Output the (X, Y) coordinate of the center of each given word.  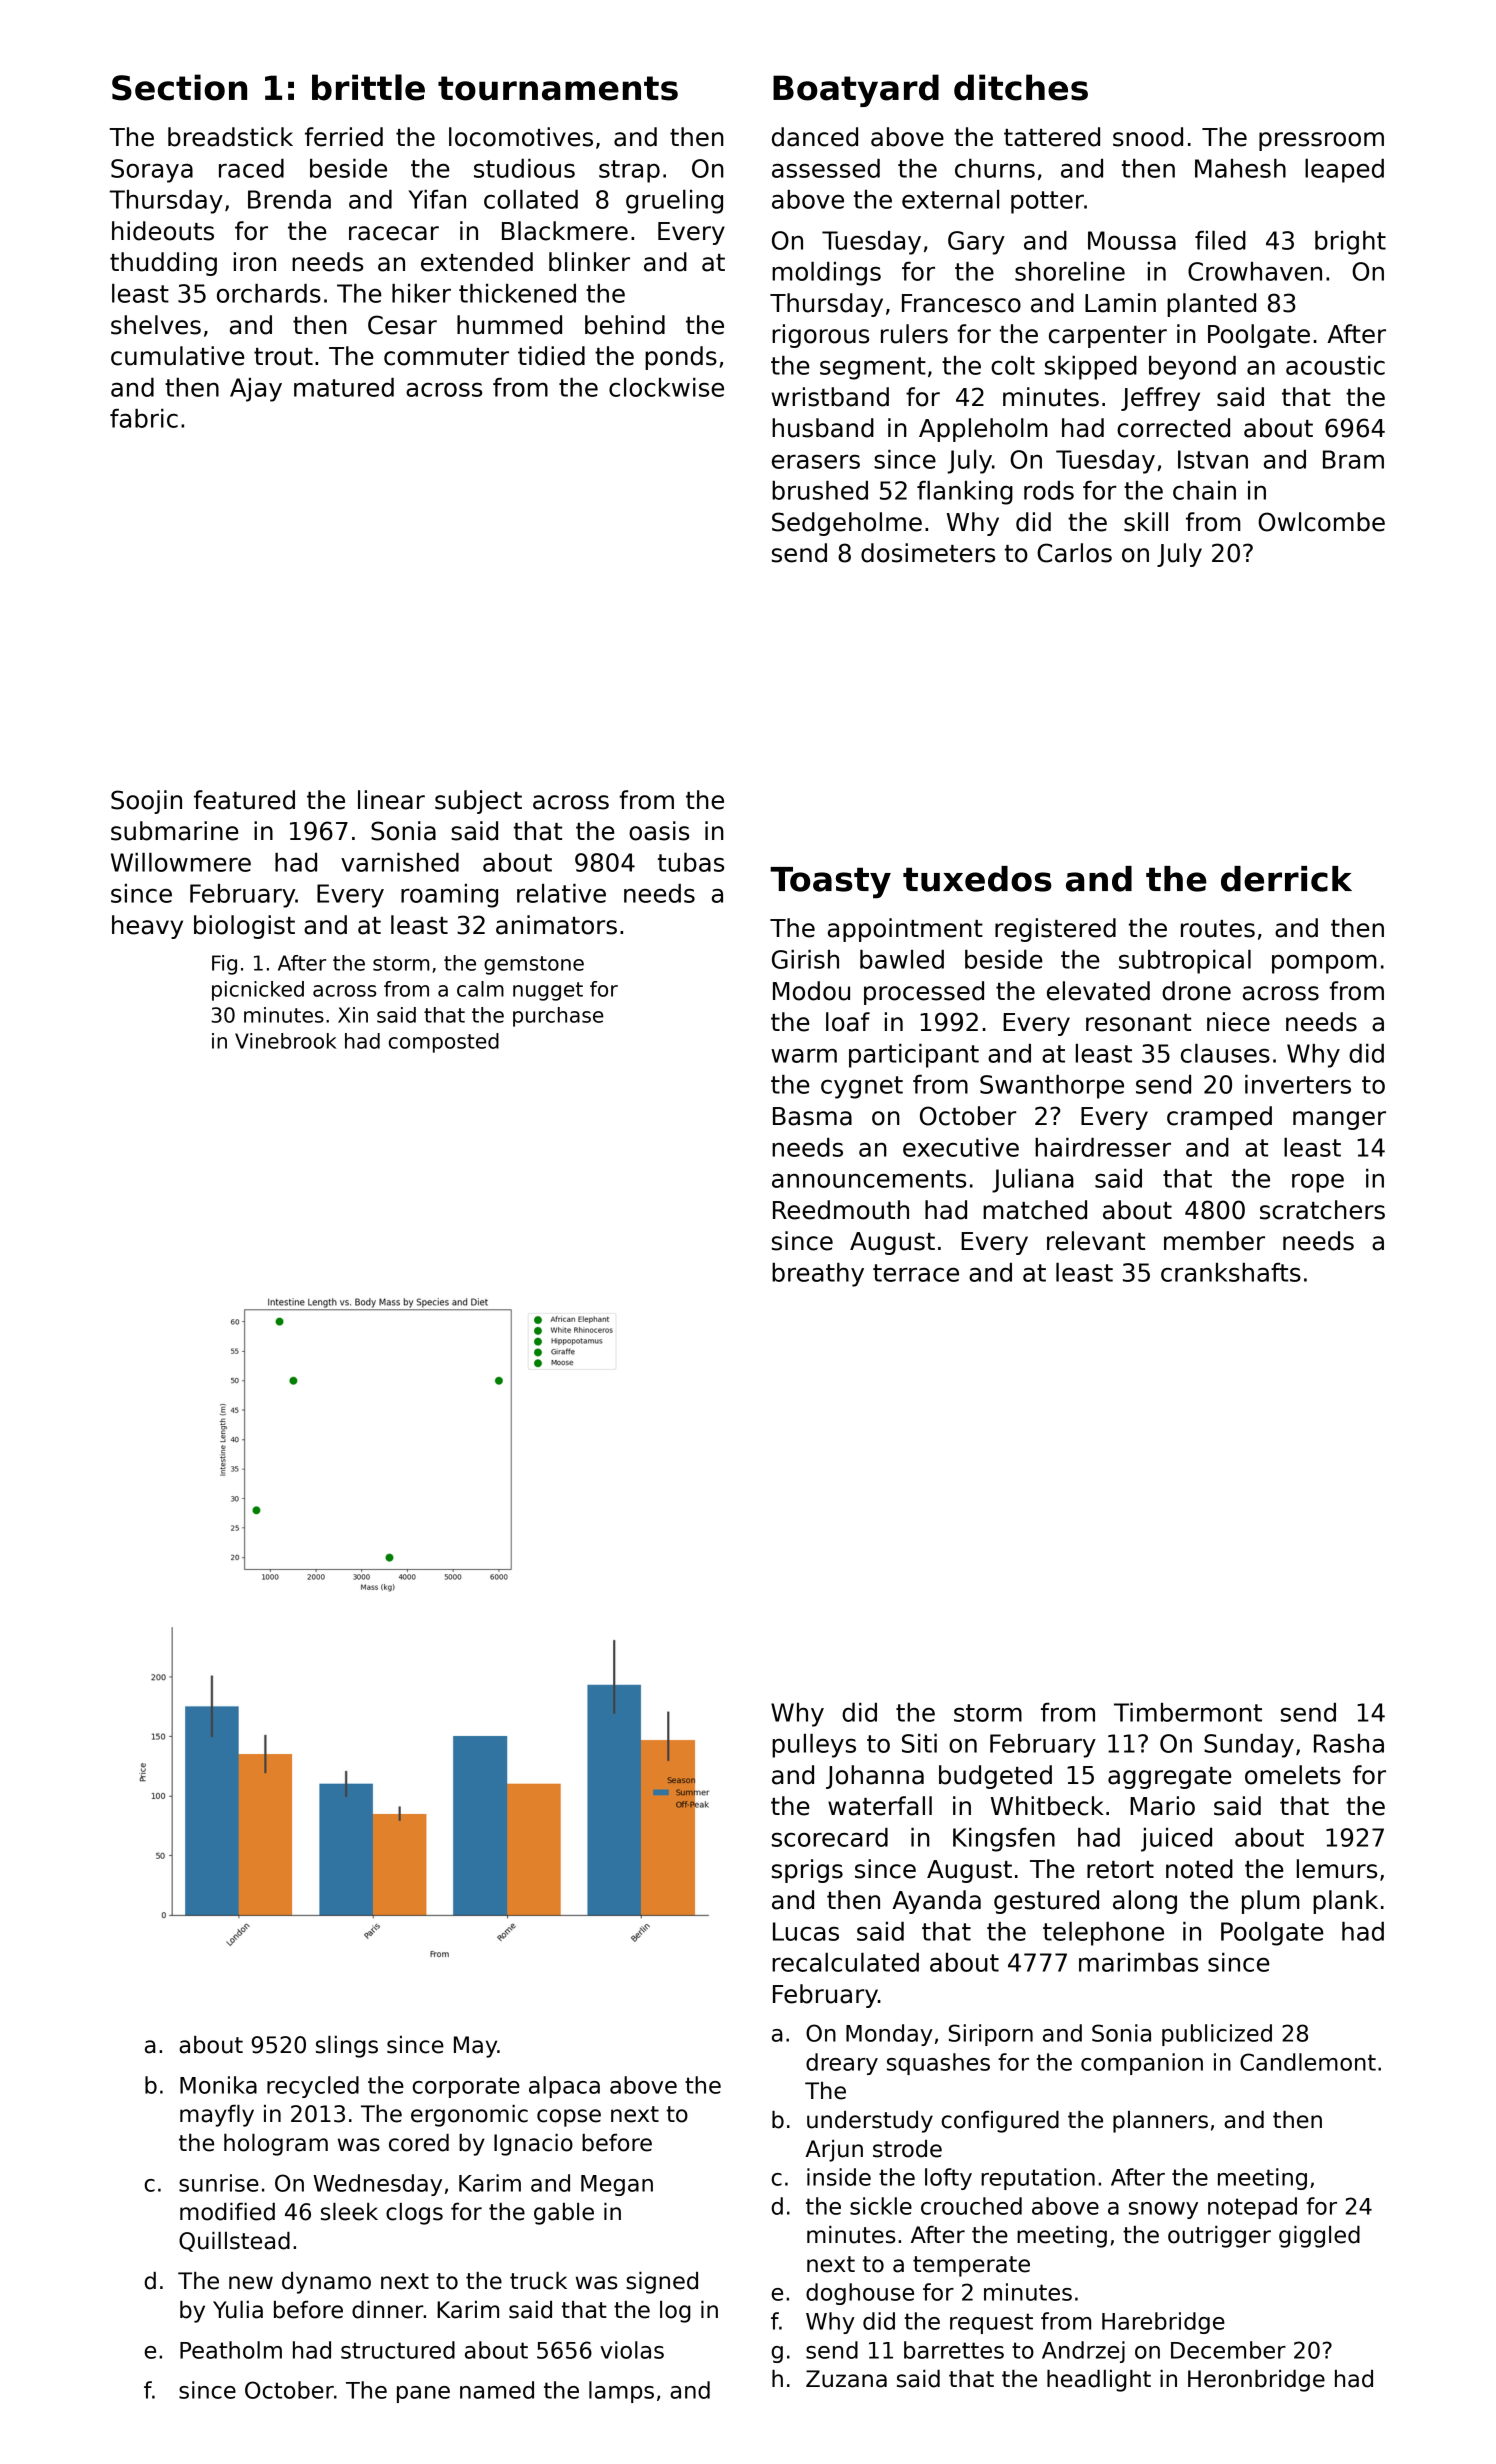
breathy (818, 1275)
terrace (916, 1273)
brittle (368, 87)
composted (444, 1043)
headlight (1099, 2381)
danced (815, 137)
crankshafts (1231, 1272)
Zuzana (846, 2379)
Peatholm (231, 2350)
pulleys (814, 1746)
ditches (1021, 87)
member (1214, 1241)
